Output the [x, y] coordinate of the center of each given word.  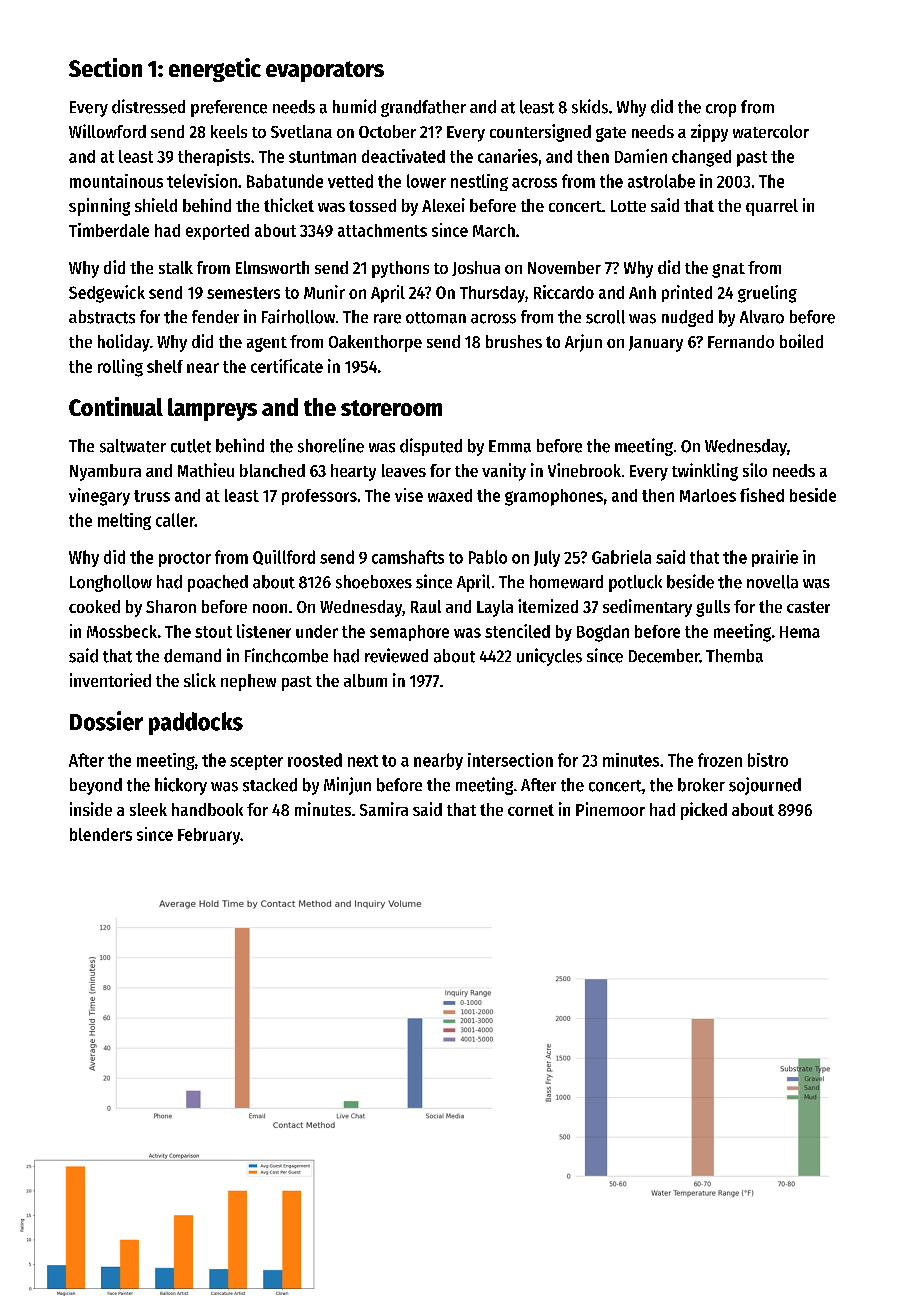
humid [354, 106]
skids [590, 106]
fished [762, 495]
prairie [775, 558]
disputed [431, 447]
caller [175, 520]
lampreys [212, 409]
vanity [504, 472]
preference [229, 108]
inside [91, 809]
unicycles [549, 657]
